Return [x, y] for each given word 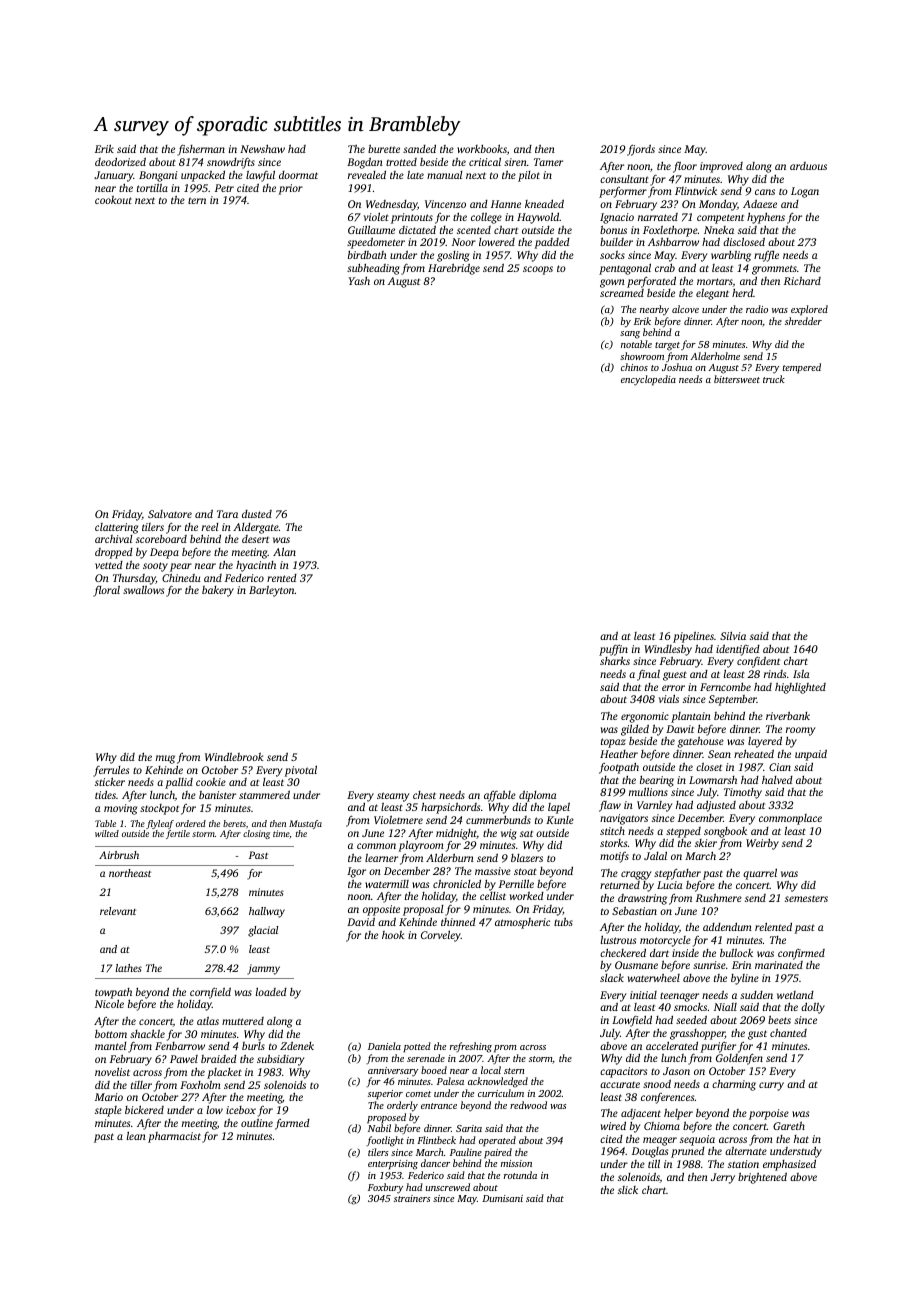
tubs [563, 921]
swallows [143, 590]
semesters [806, 899]
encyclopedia [648, 380]
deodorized [120, 161]
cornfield [210, 993]
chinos [634, 367]
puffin [613, 650]
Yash [359, 281]
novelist [112, 1072]
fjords [641, 150]
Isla [801, 674]
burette [384, 148]
